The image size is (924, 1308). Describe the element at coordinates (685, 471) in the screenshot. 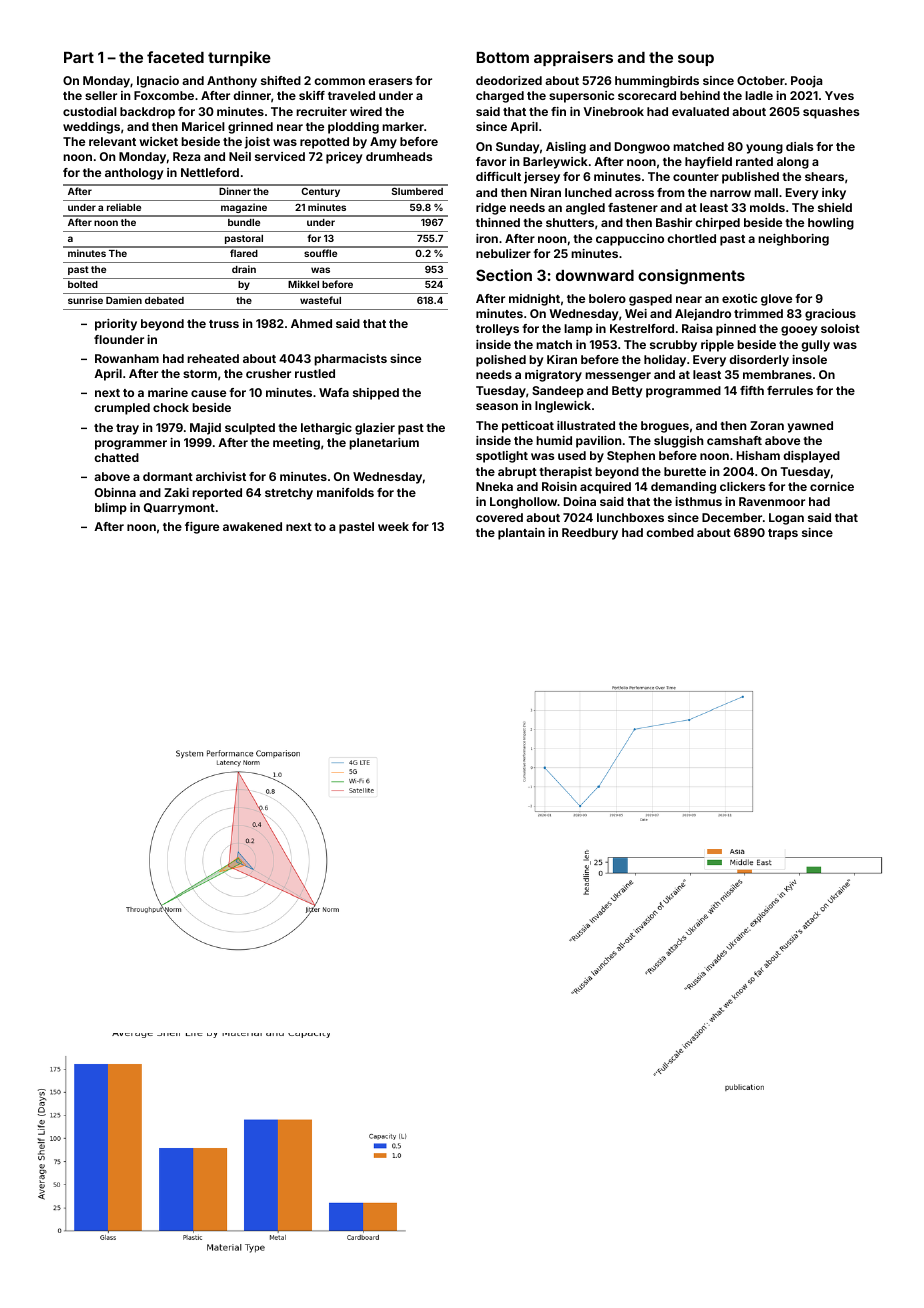

I see `burette` at that location.
